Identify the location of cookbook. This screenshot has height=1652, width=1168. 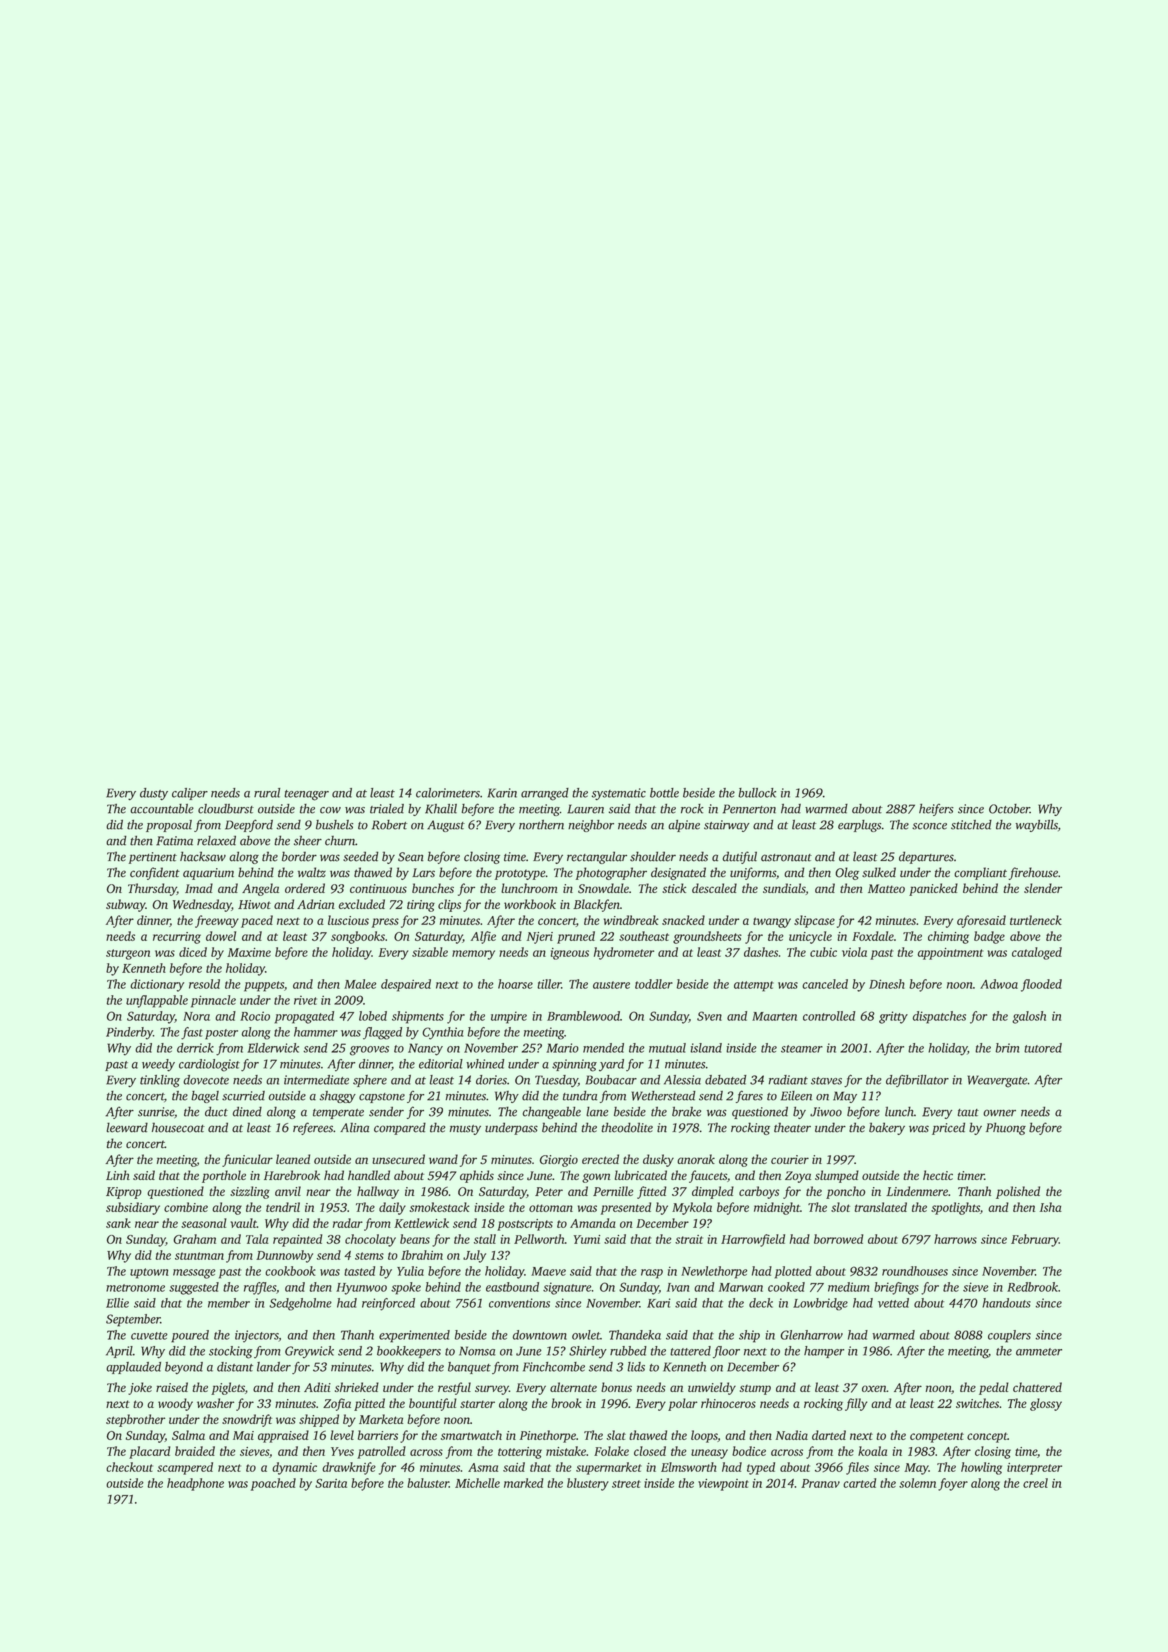
(290, 1271).
